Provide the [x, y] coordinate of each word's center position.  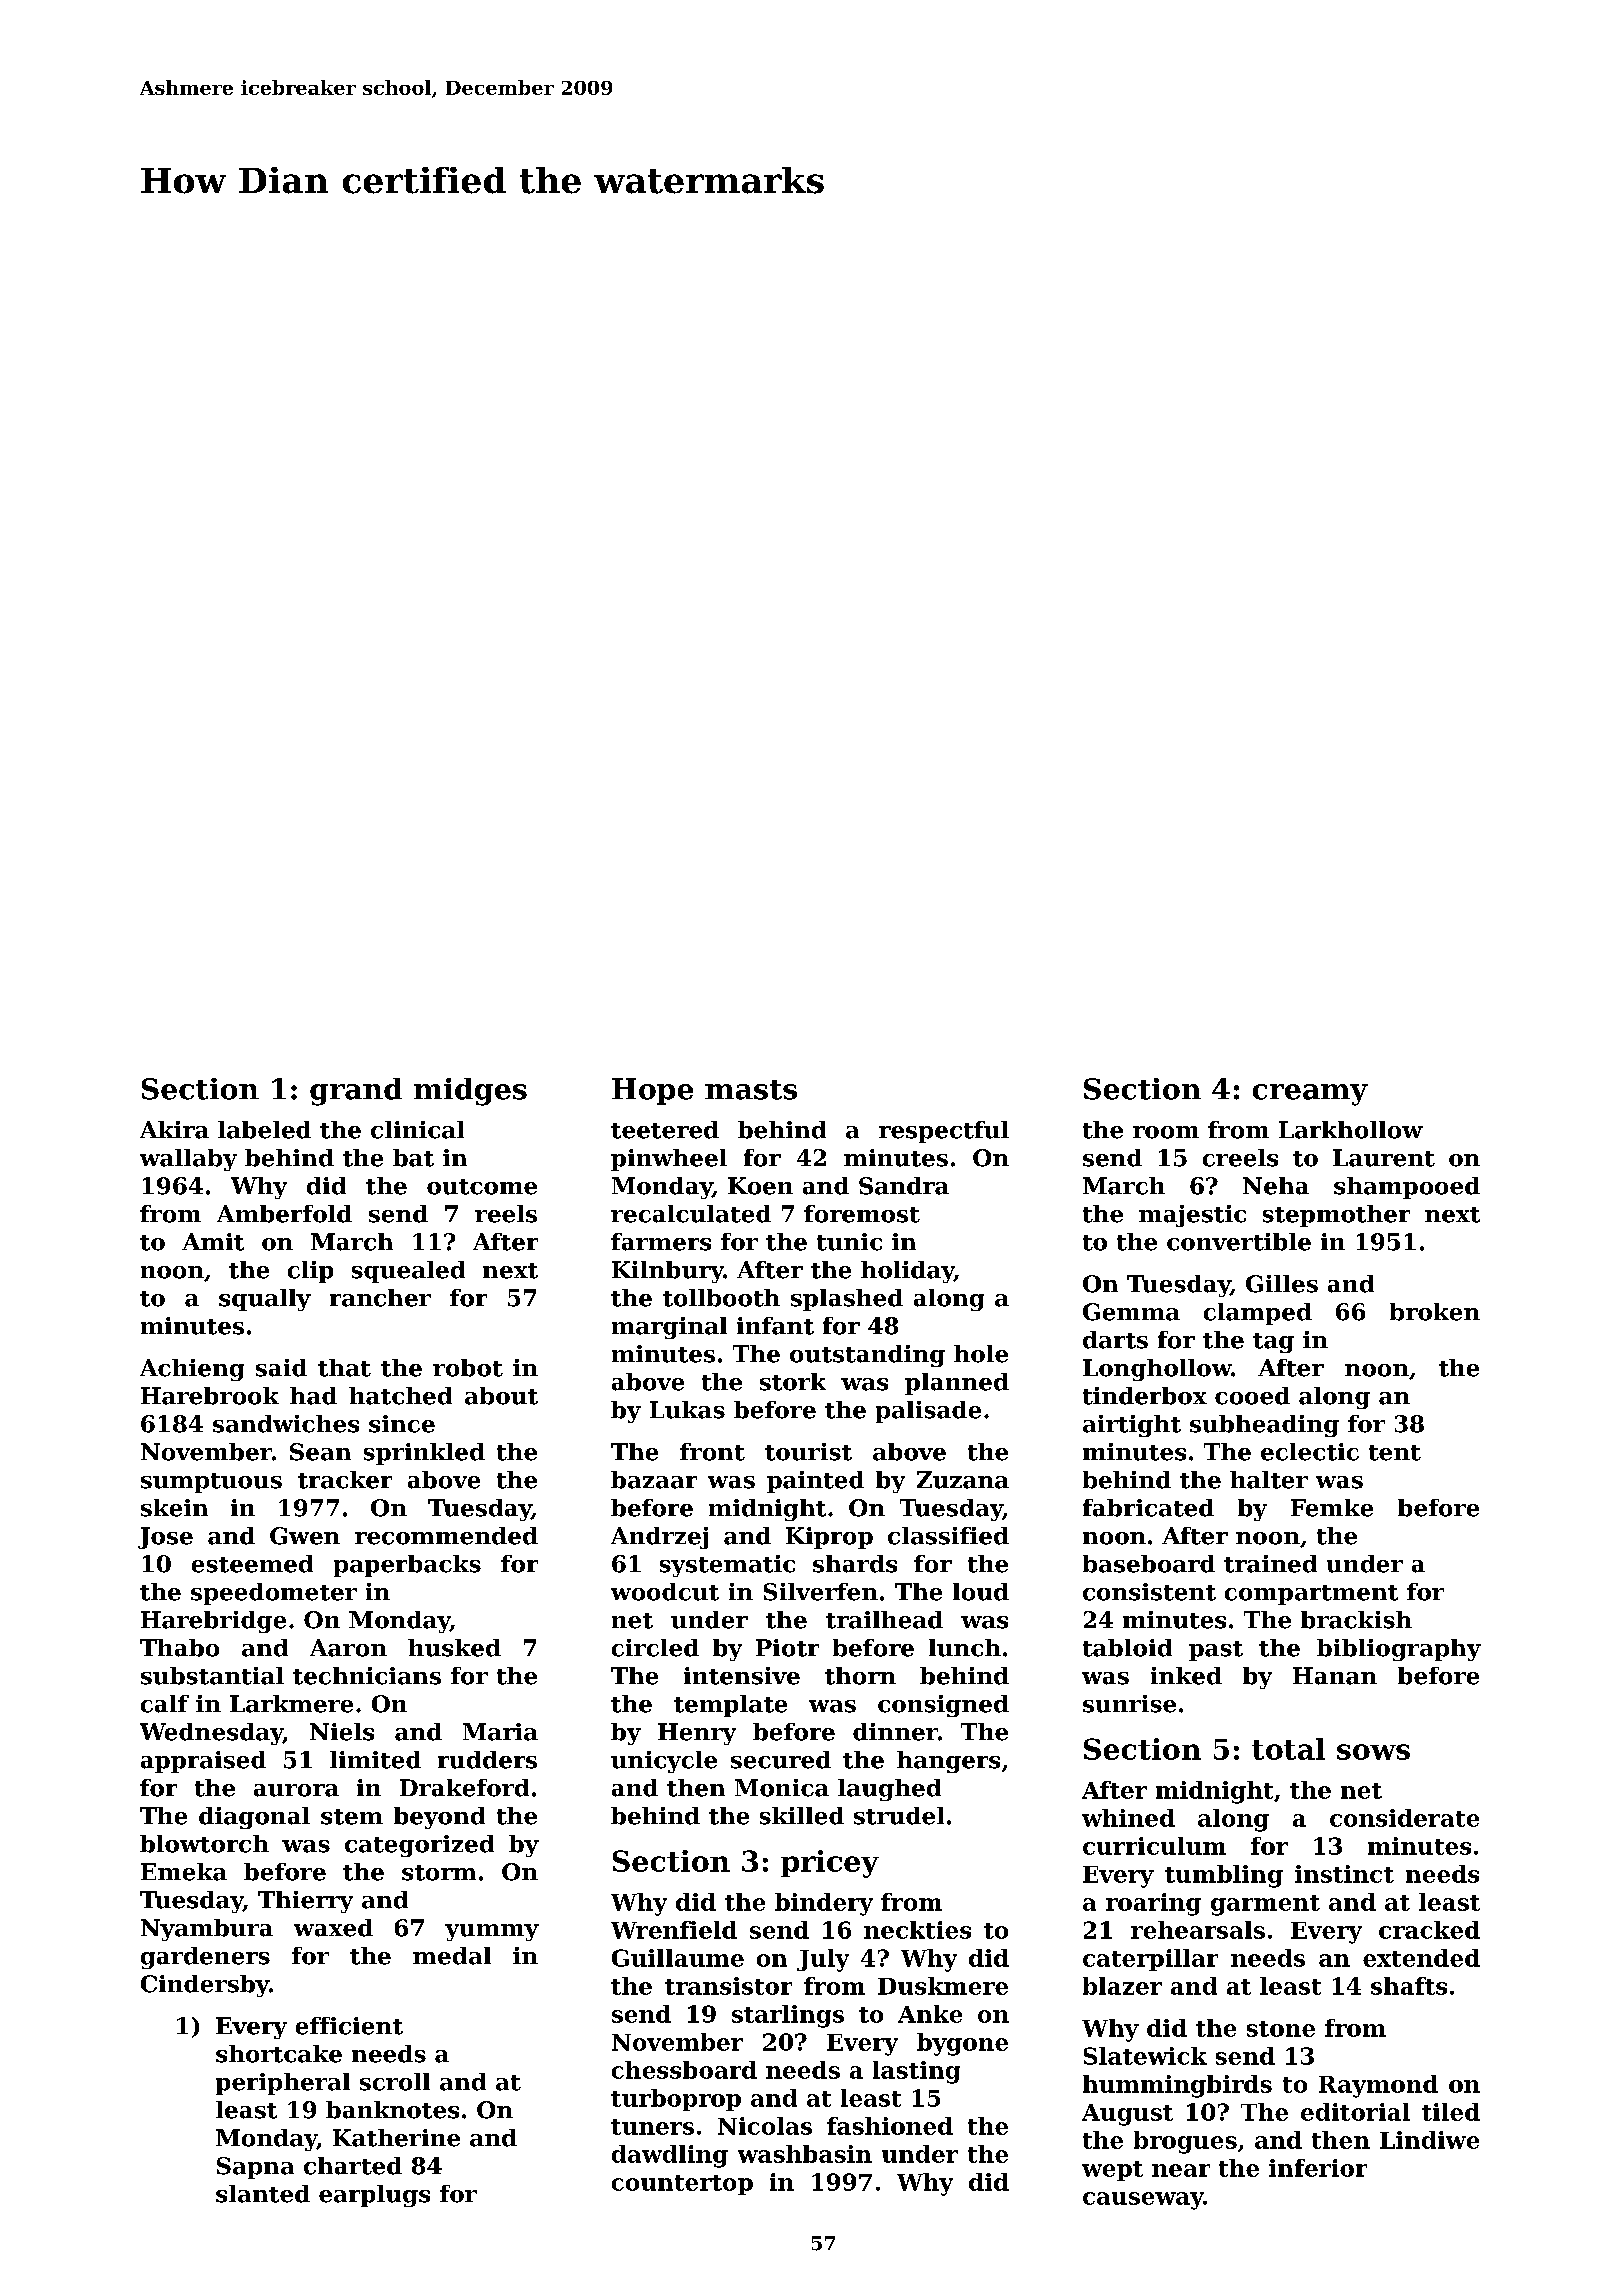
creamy [1310, 1095]
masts [751, 1090]
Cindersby [205, 1986]
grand [356, 1092]
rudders [487, 1760]
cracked [1429, 1930]
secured [781, 1760]
